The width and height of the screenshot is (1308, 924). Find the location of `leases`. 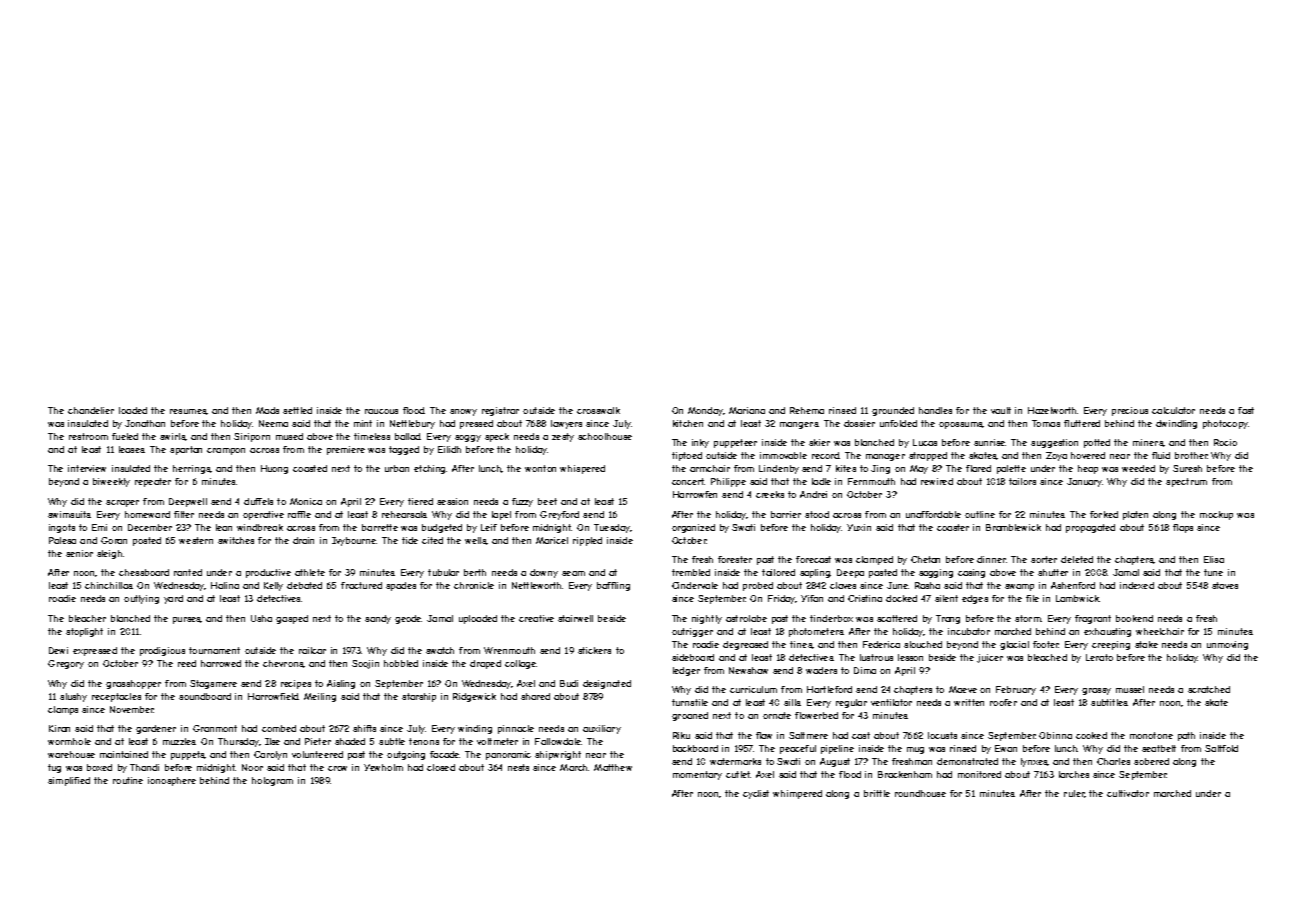

leases is located at coordinates (132, 449).
